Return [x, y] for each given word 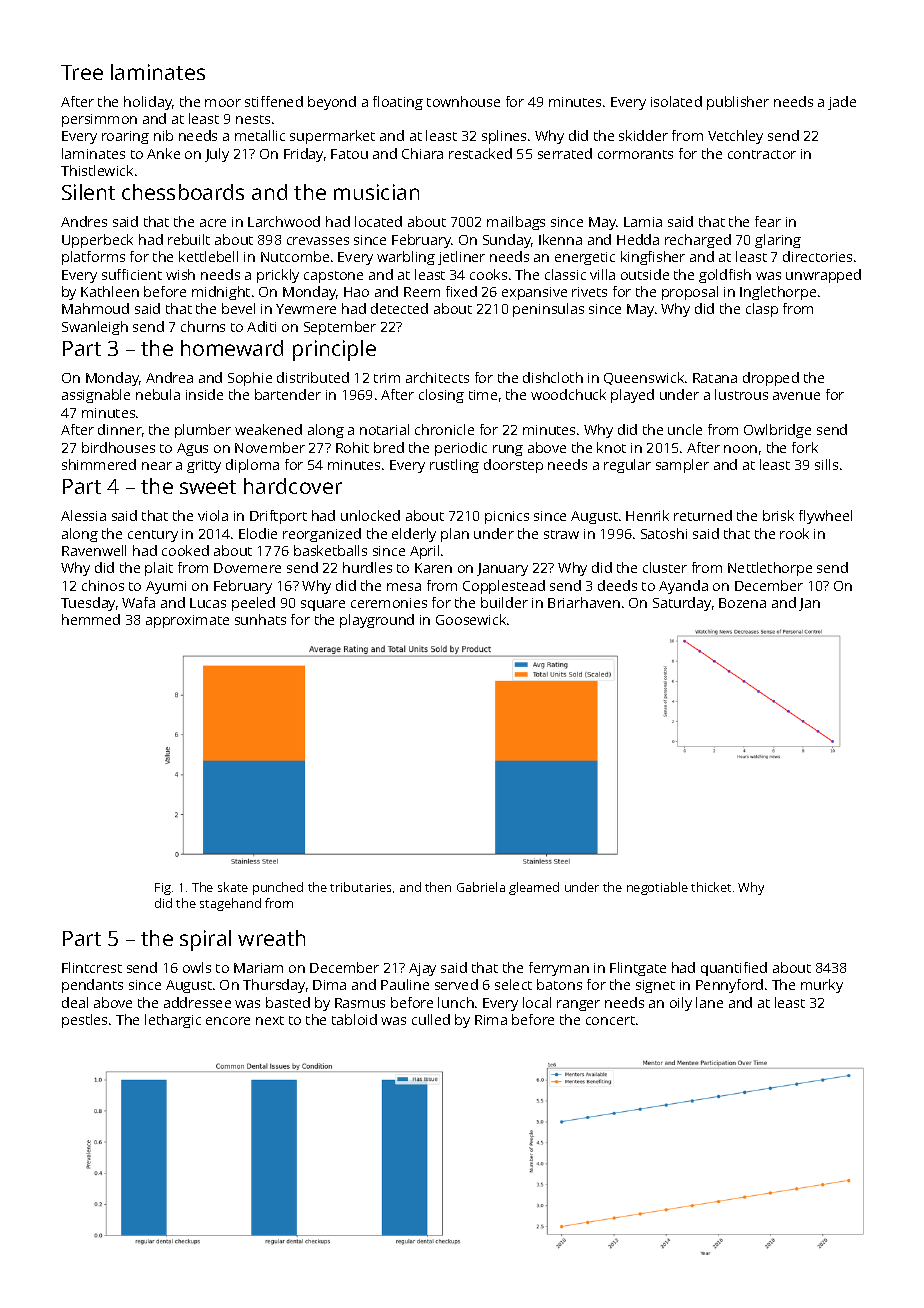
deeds [617, 585]
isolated [676, 101]
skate [233, 887]
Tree [82, 72]
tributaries [360, 887]
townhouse [463, 101]
